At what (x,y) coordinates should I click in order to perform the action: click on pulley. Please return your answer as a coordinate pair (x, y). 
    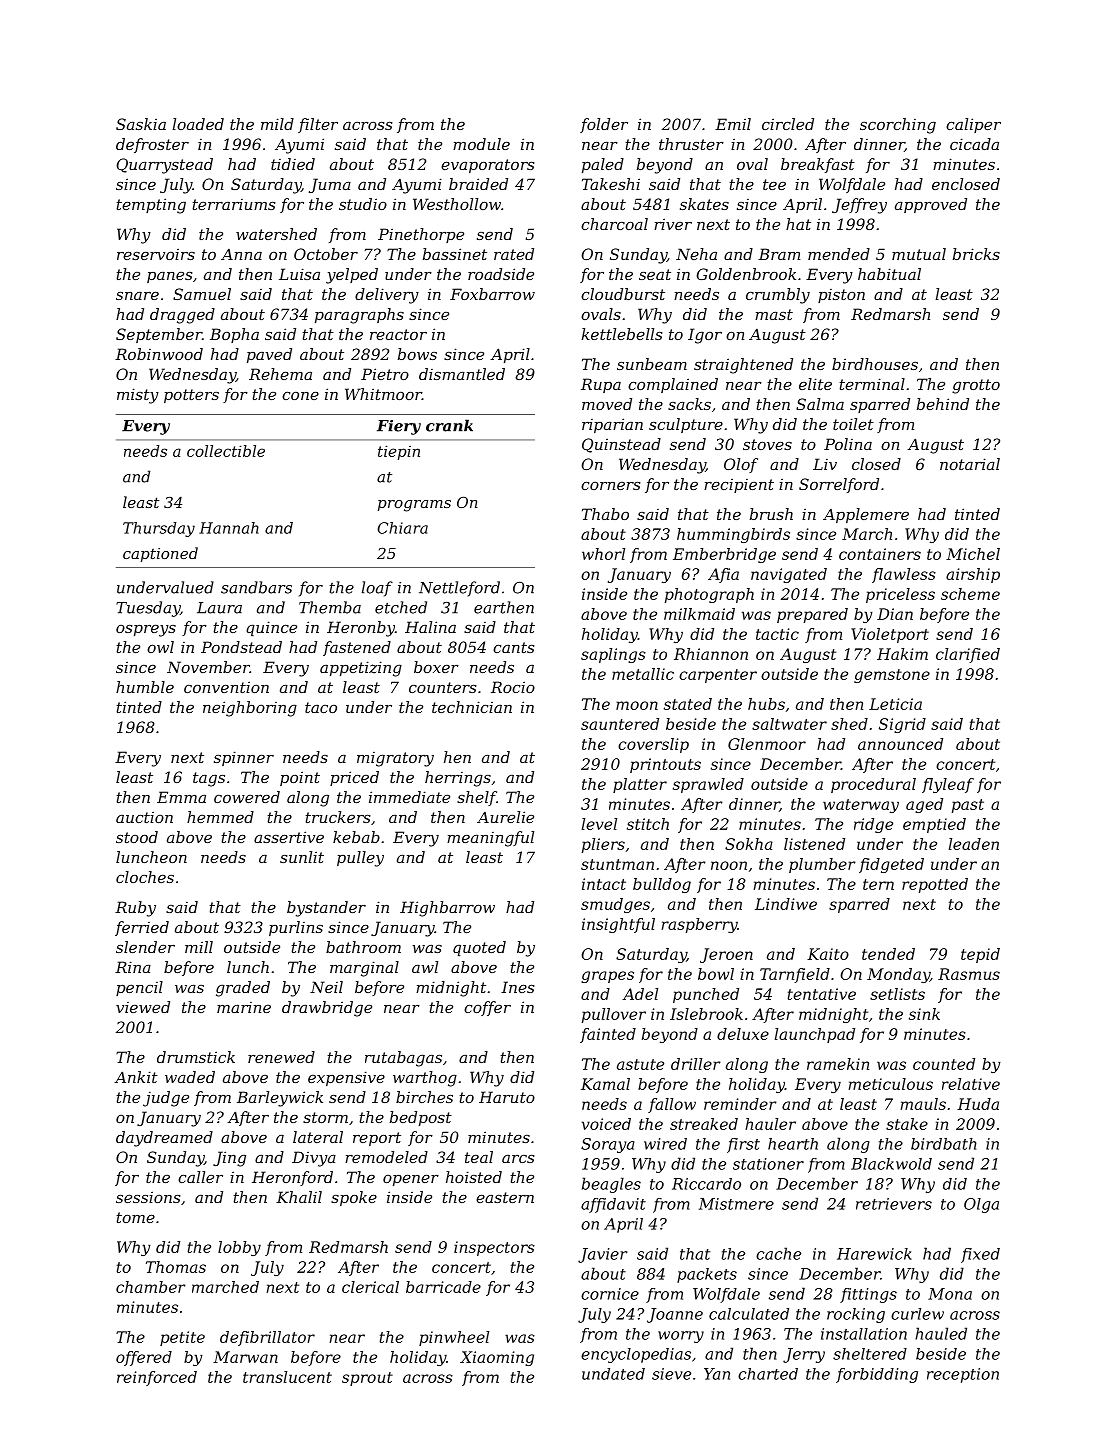
    Looking at the image, I should click on (360, 859).
